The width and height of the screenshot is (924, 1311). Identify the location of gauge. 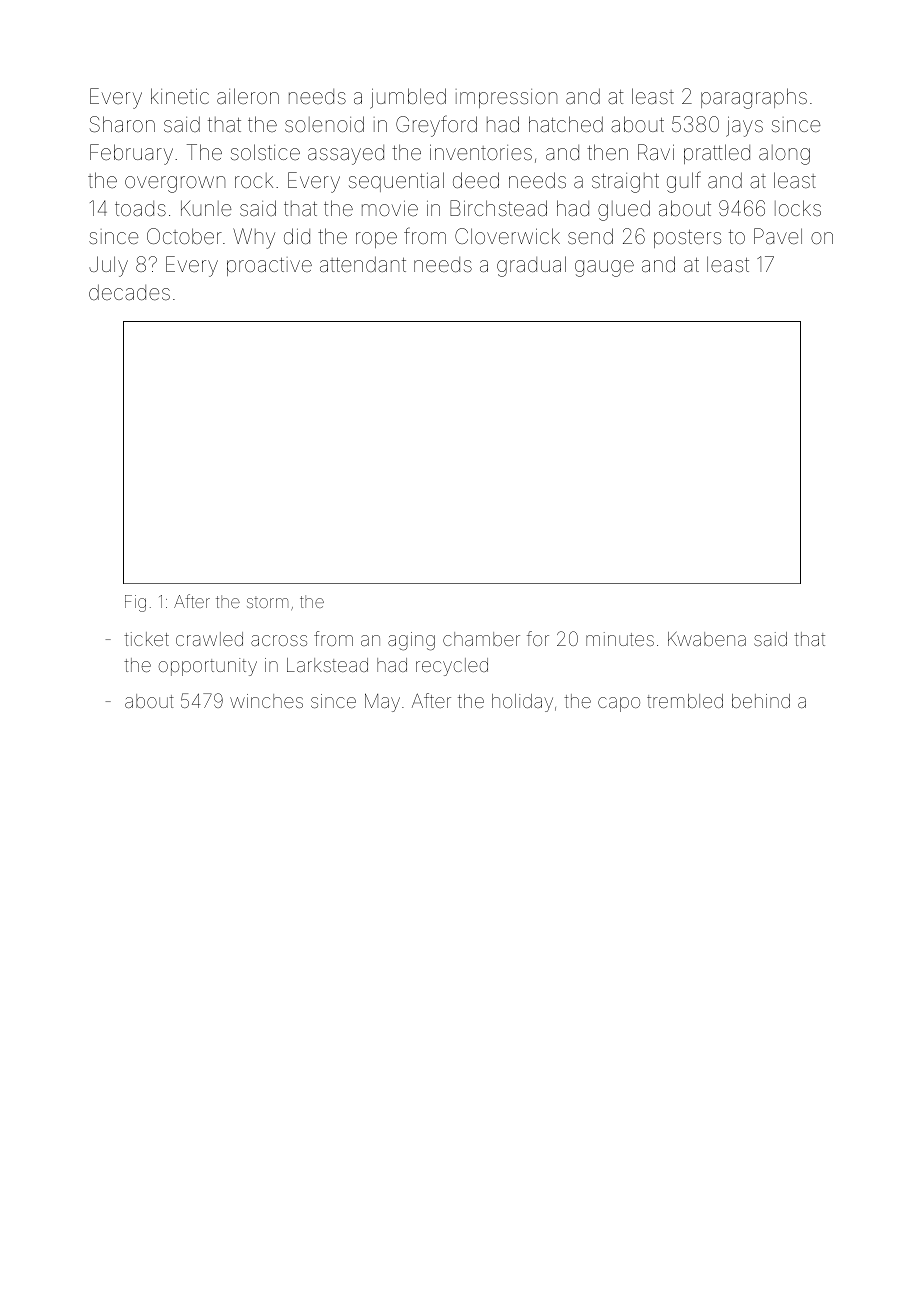
(604, 268).
